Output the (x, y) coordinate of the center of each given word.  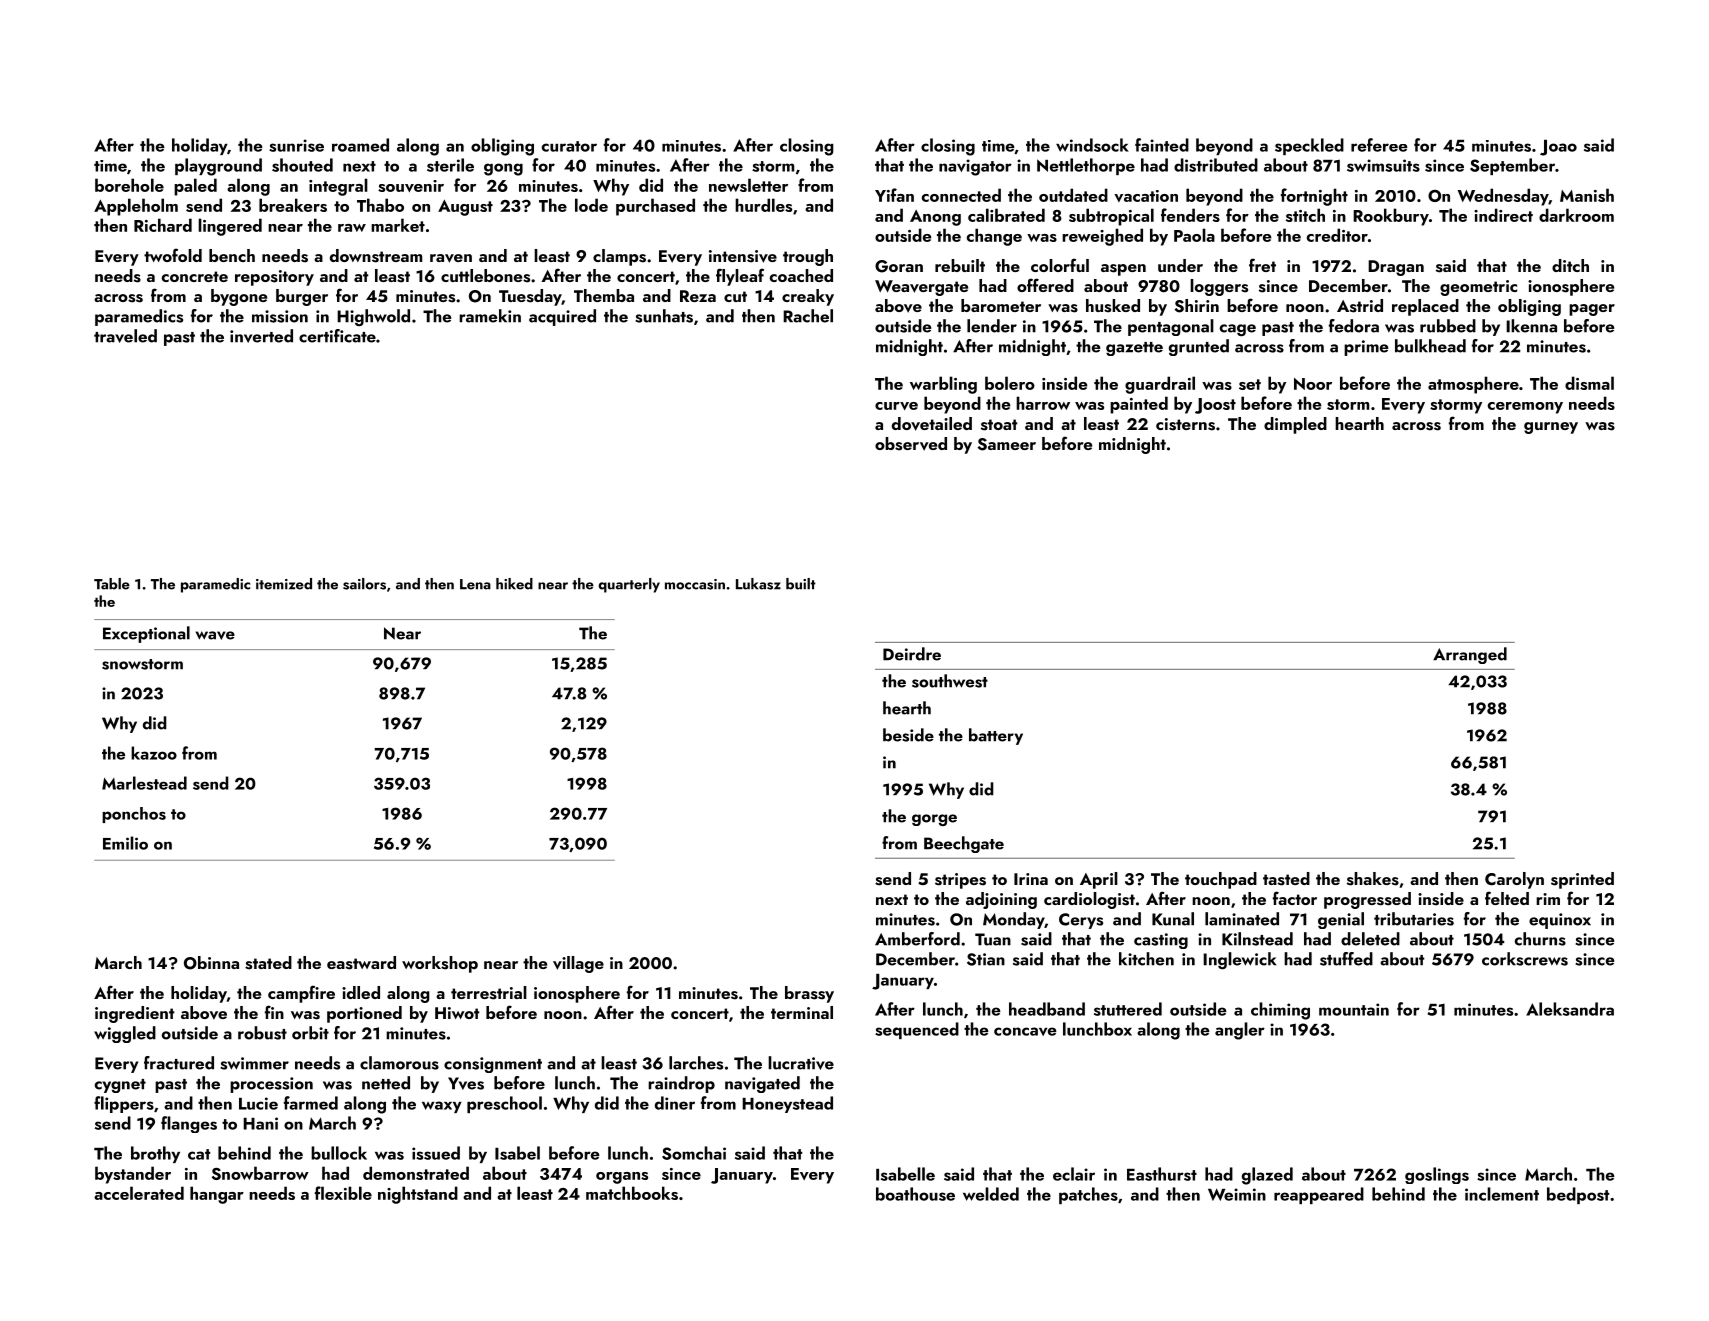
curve (896, 406)
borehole (129, 185)
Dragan (1396, 268)
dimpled (1295, 425)
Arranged (1470, 655)
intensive (743, 256)
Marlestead (144, 783)
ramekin (490, 316)
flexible (343, 1193)
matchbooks (632, 1193)
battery (996, 736)
